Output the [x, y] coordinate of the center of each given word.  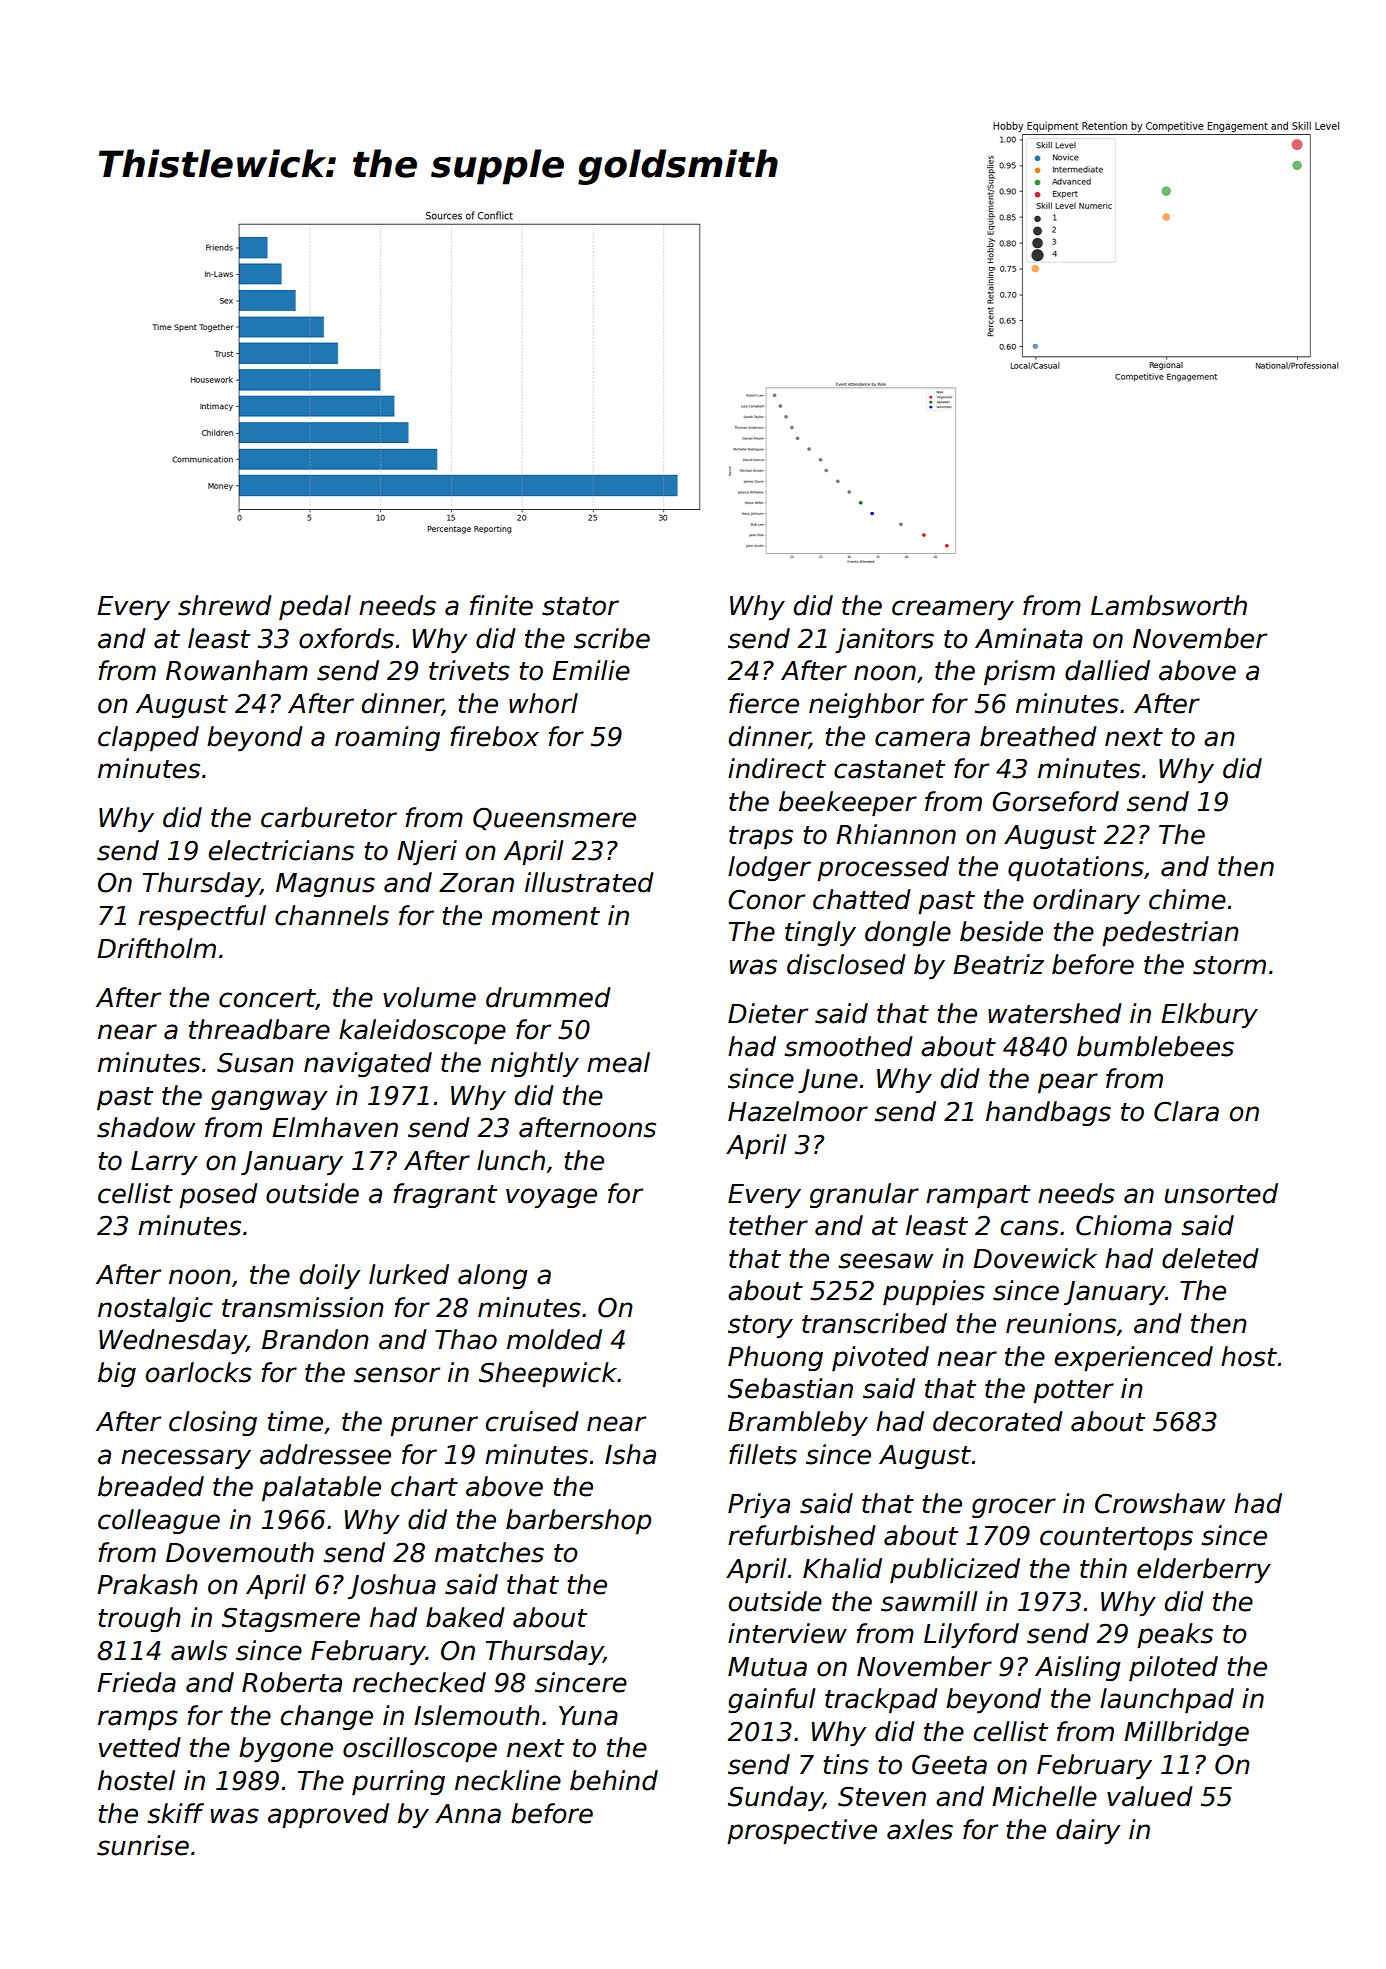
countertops [1116, 1538]
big [117, 1374]
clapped [148, 738]
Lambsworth [1169, 605]
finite [501, 605]
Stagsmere [291, 1619]
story [760, 1326]
